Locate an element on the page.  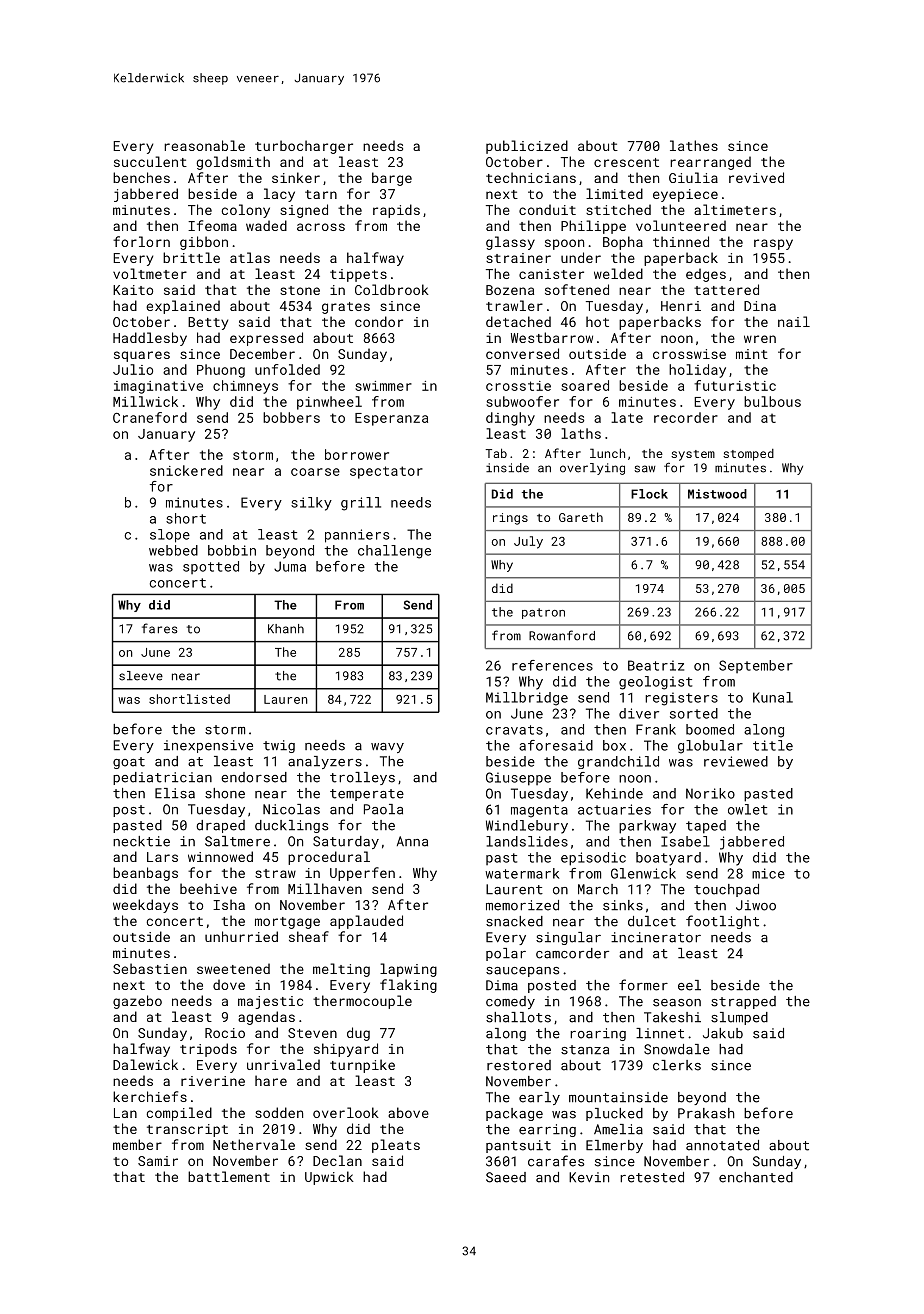
carafes is located at coordinates (556, 1161).
